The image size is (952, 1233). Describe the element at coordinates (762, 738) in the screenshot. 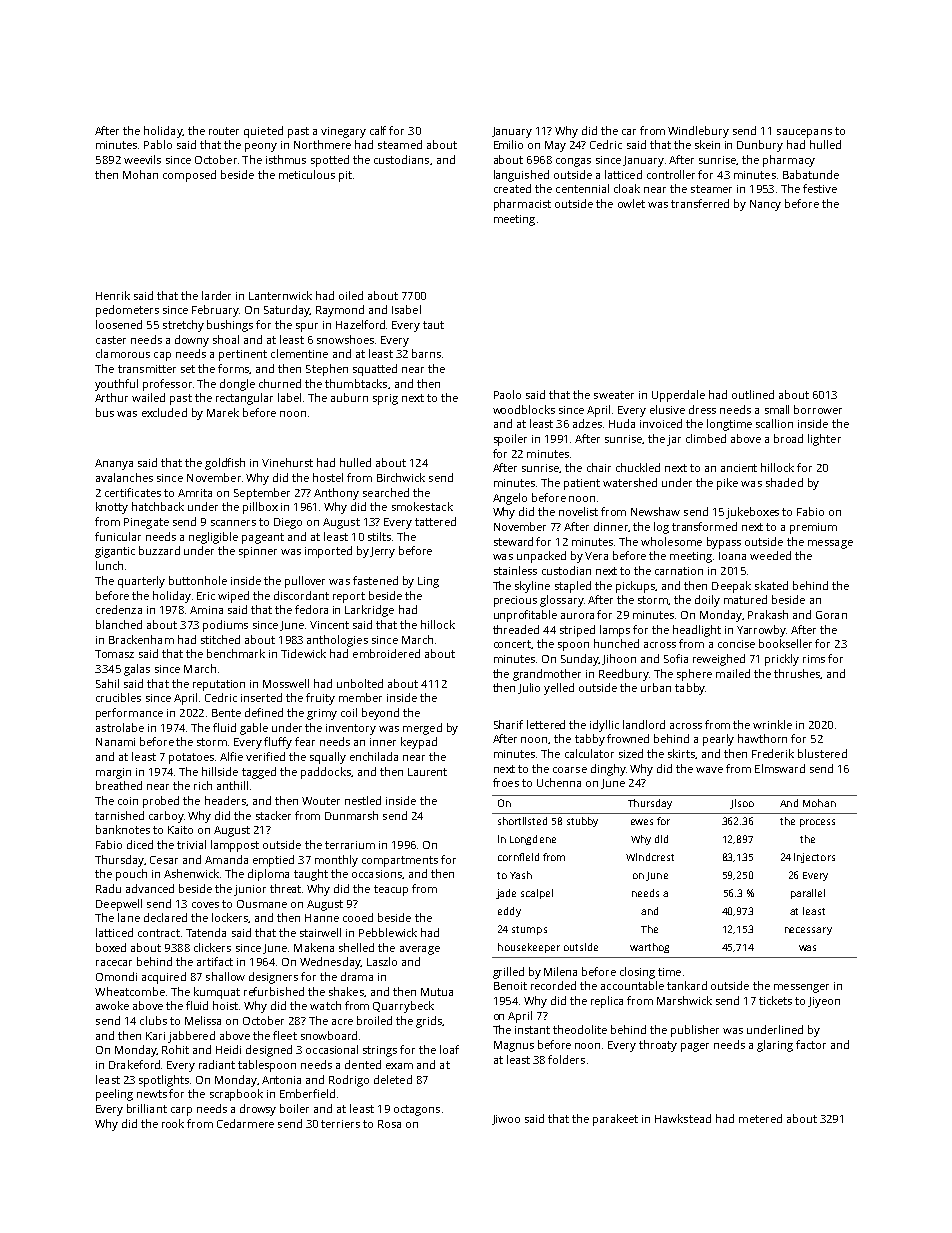

I see `hawthorn` at that location.
